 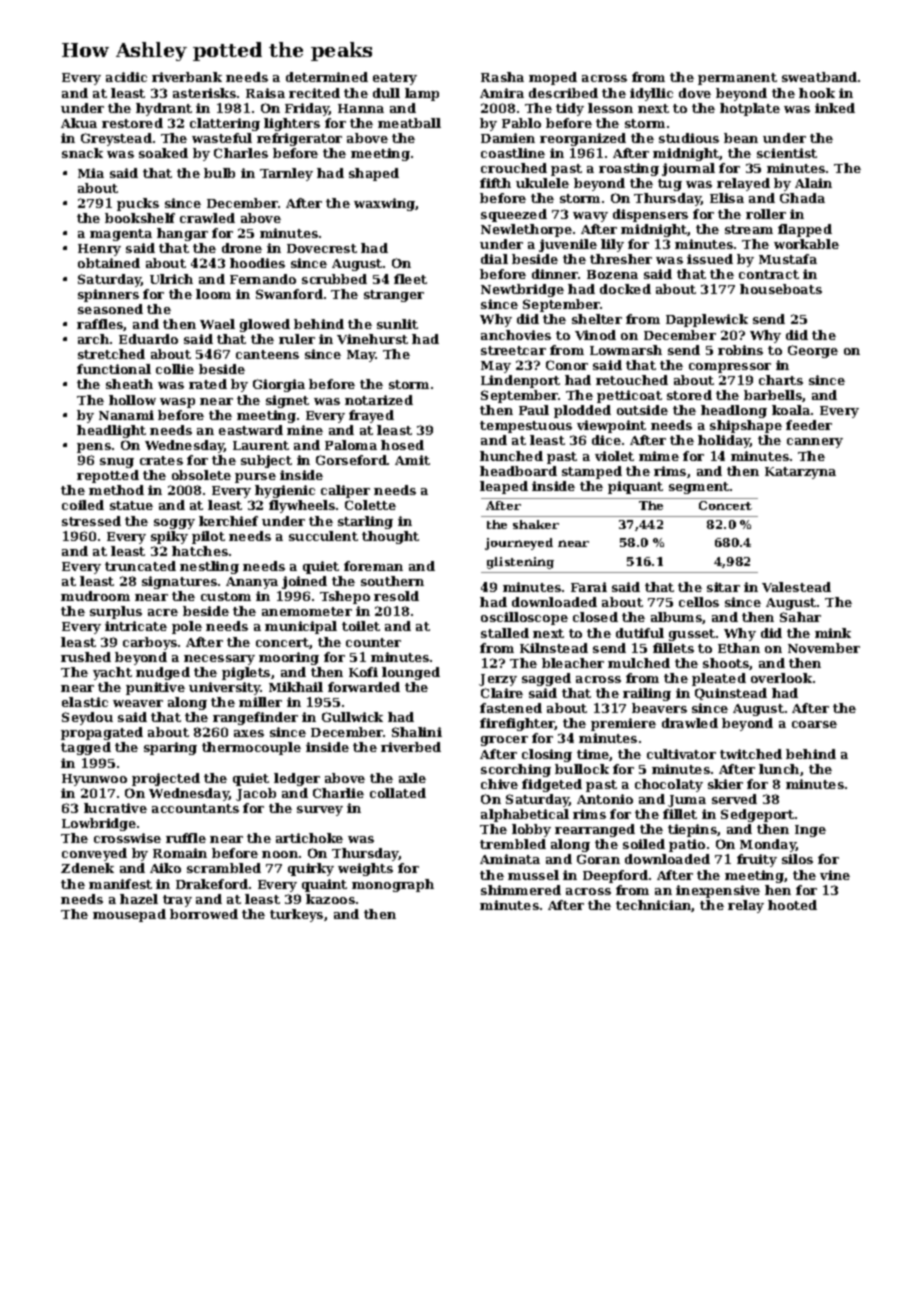 What do you see at coordinates (139, 899) in the screenshot?
I see `hazel` at bounding box center [139, 899].
